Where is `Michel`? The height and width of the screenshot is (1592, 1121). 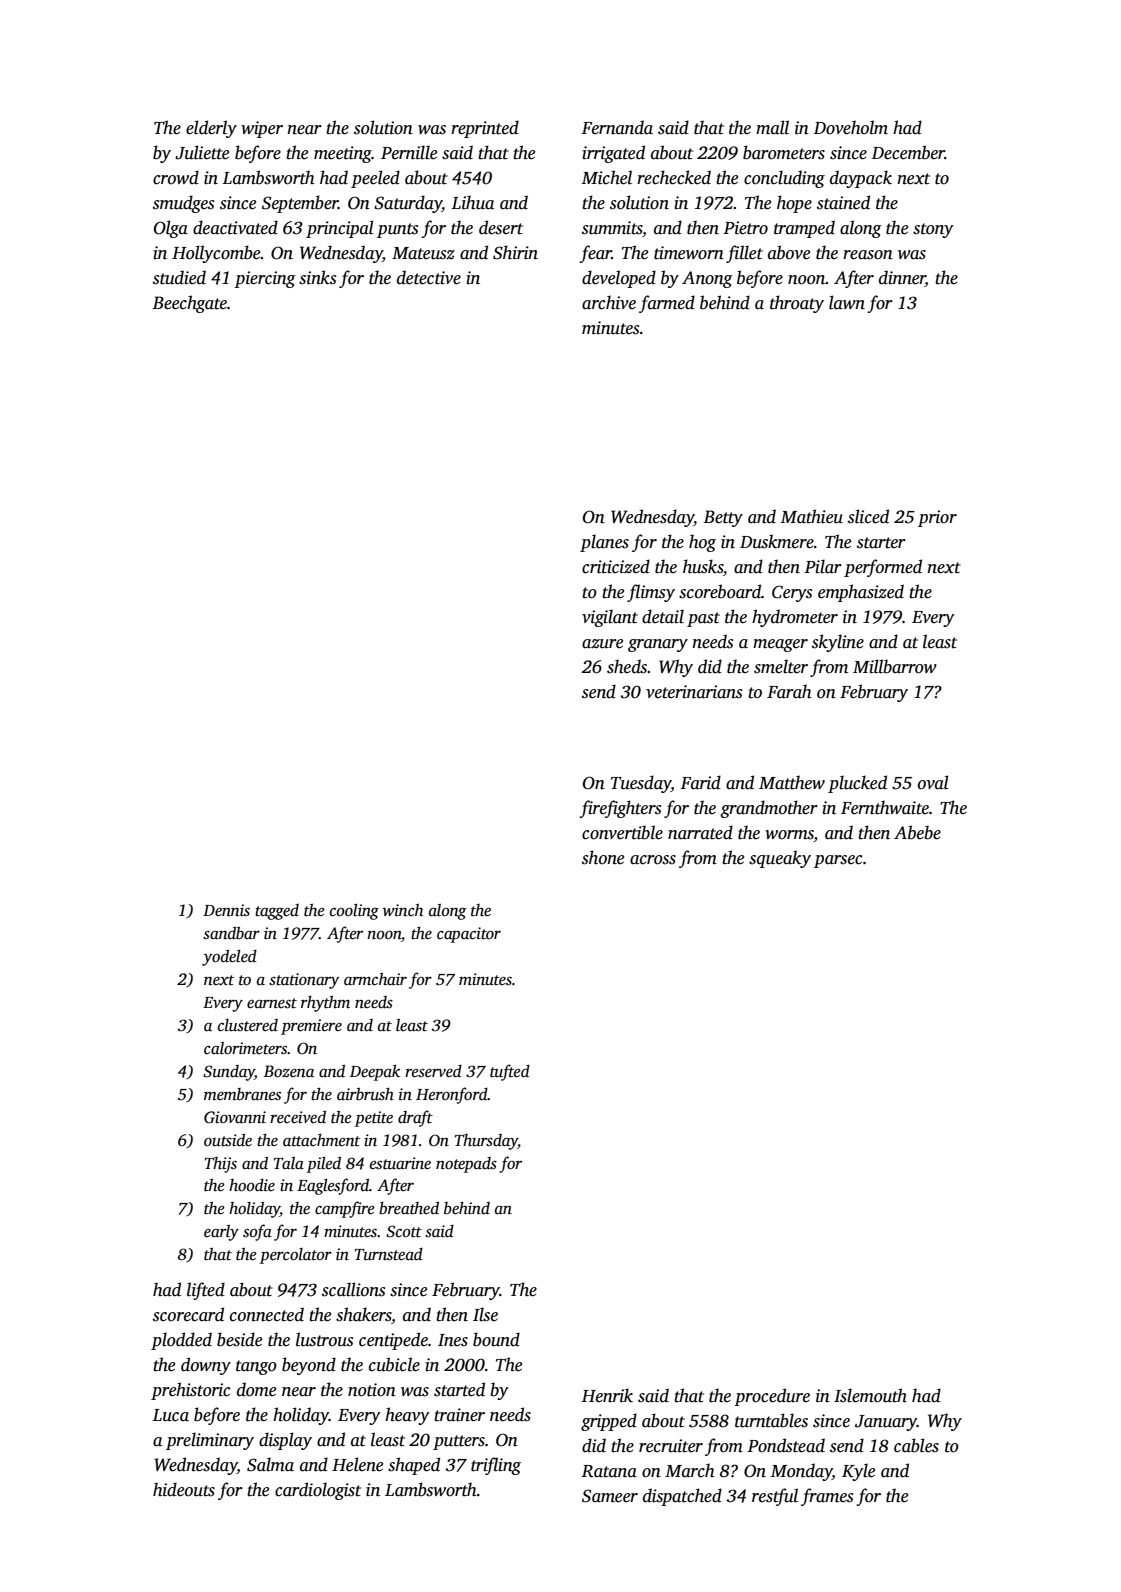 Michel is located at coordinates (607, 177).
